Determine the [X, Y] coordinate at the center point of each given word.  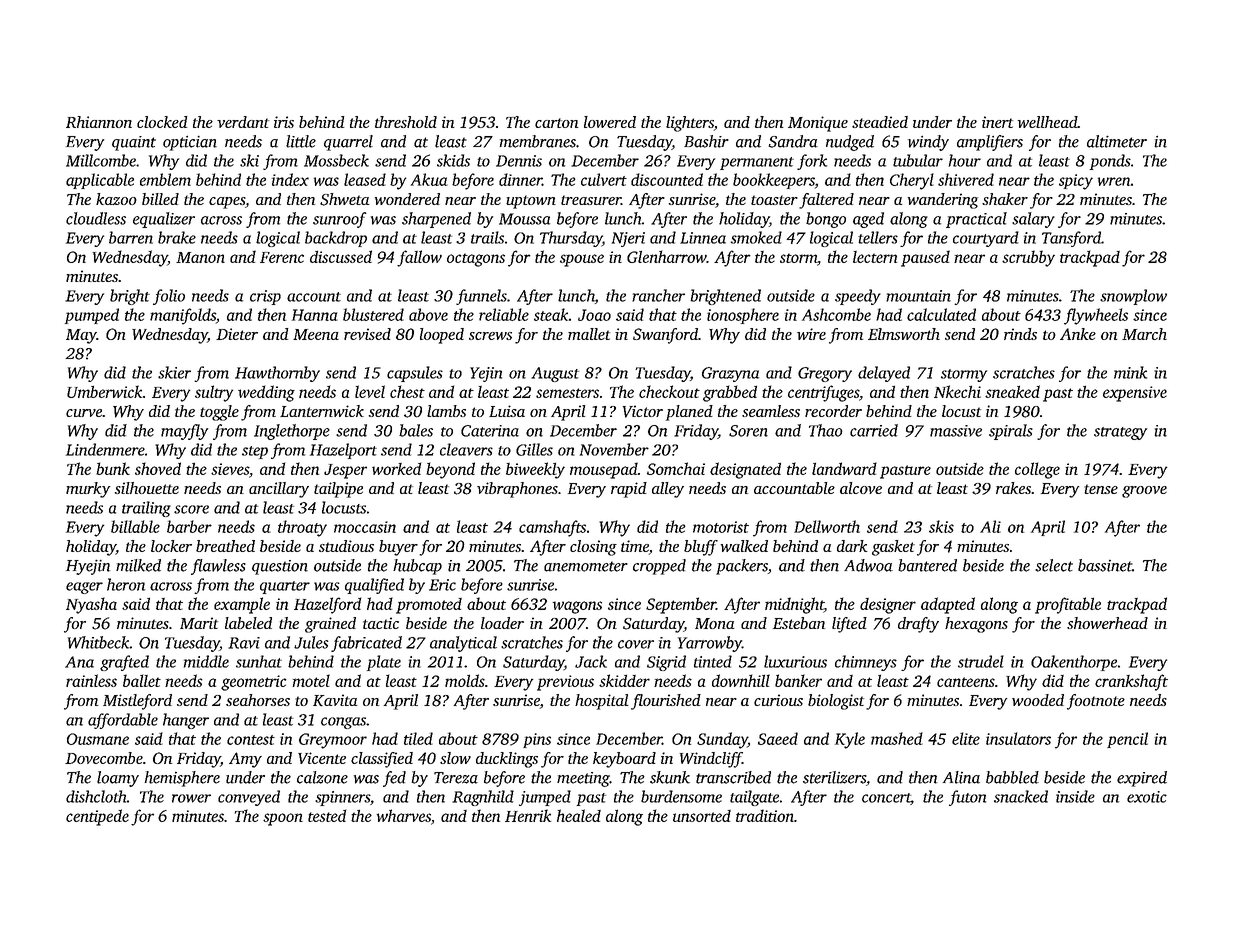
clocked [162, 122]
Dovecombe [104, 758]
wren [1114, 181]
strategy [1120, 433]
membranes [538, 141]
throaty [302, 528]
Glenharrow [667, 256]
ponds [1110, 162]
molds [465, 680]
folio [169, 297]
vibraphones [517, 490]
